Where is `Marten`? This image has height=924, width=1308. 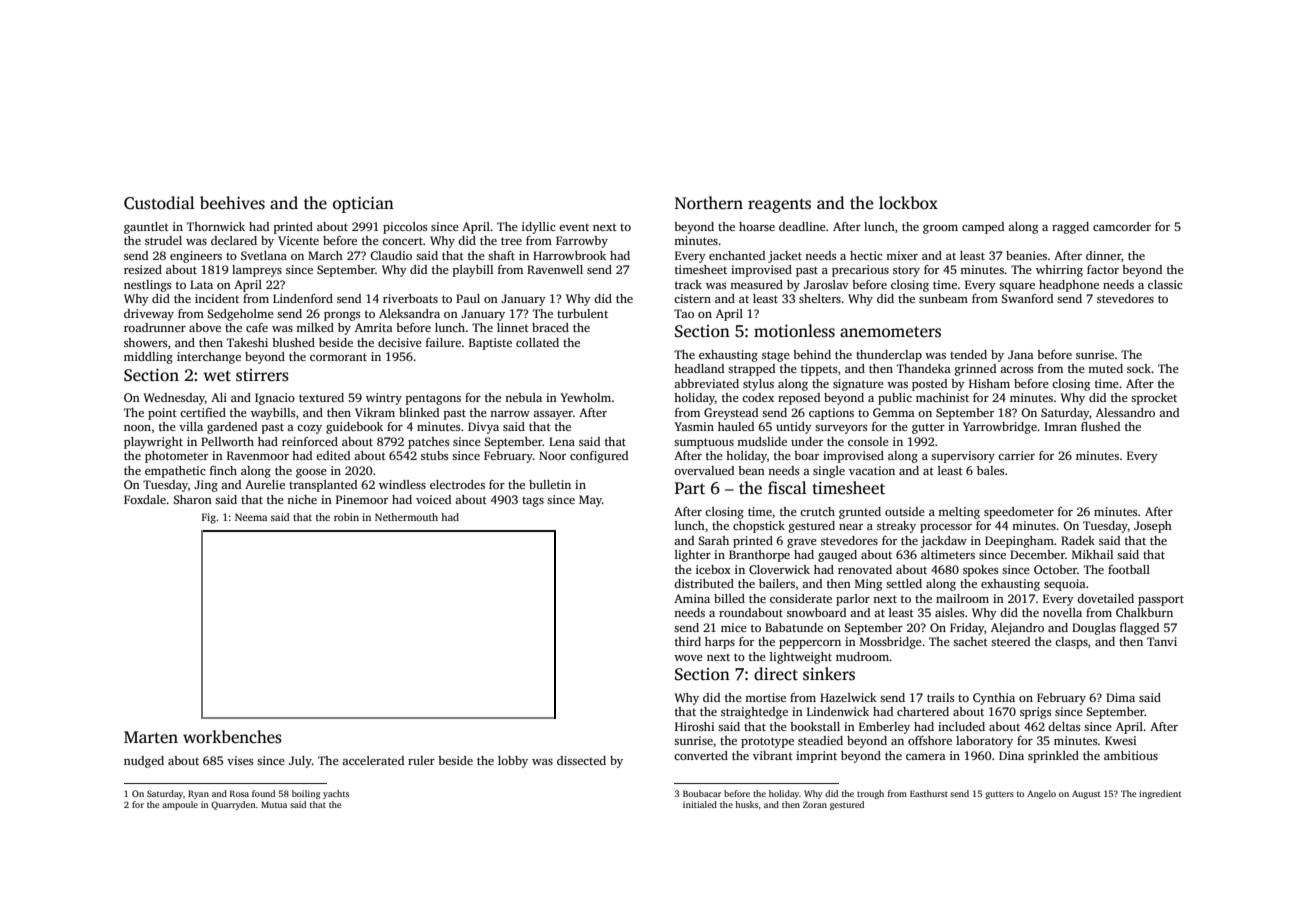 Marten is located at coordinates (151, 737).
